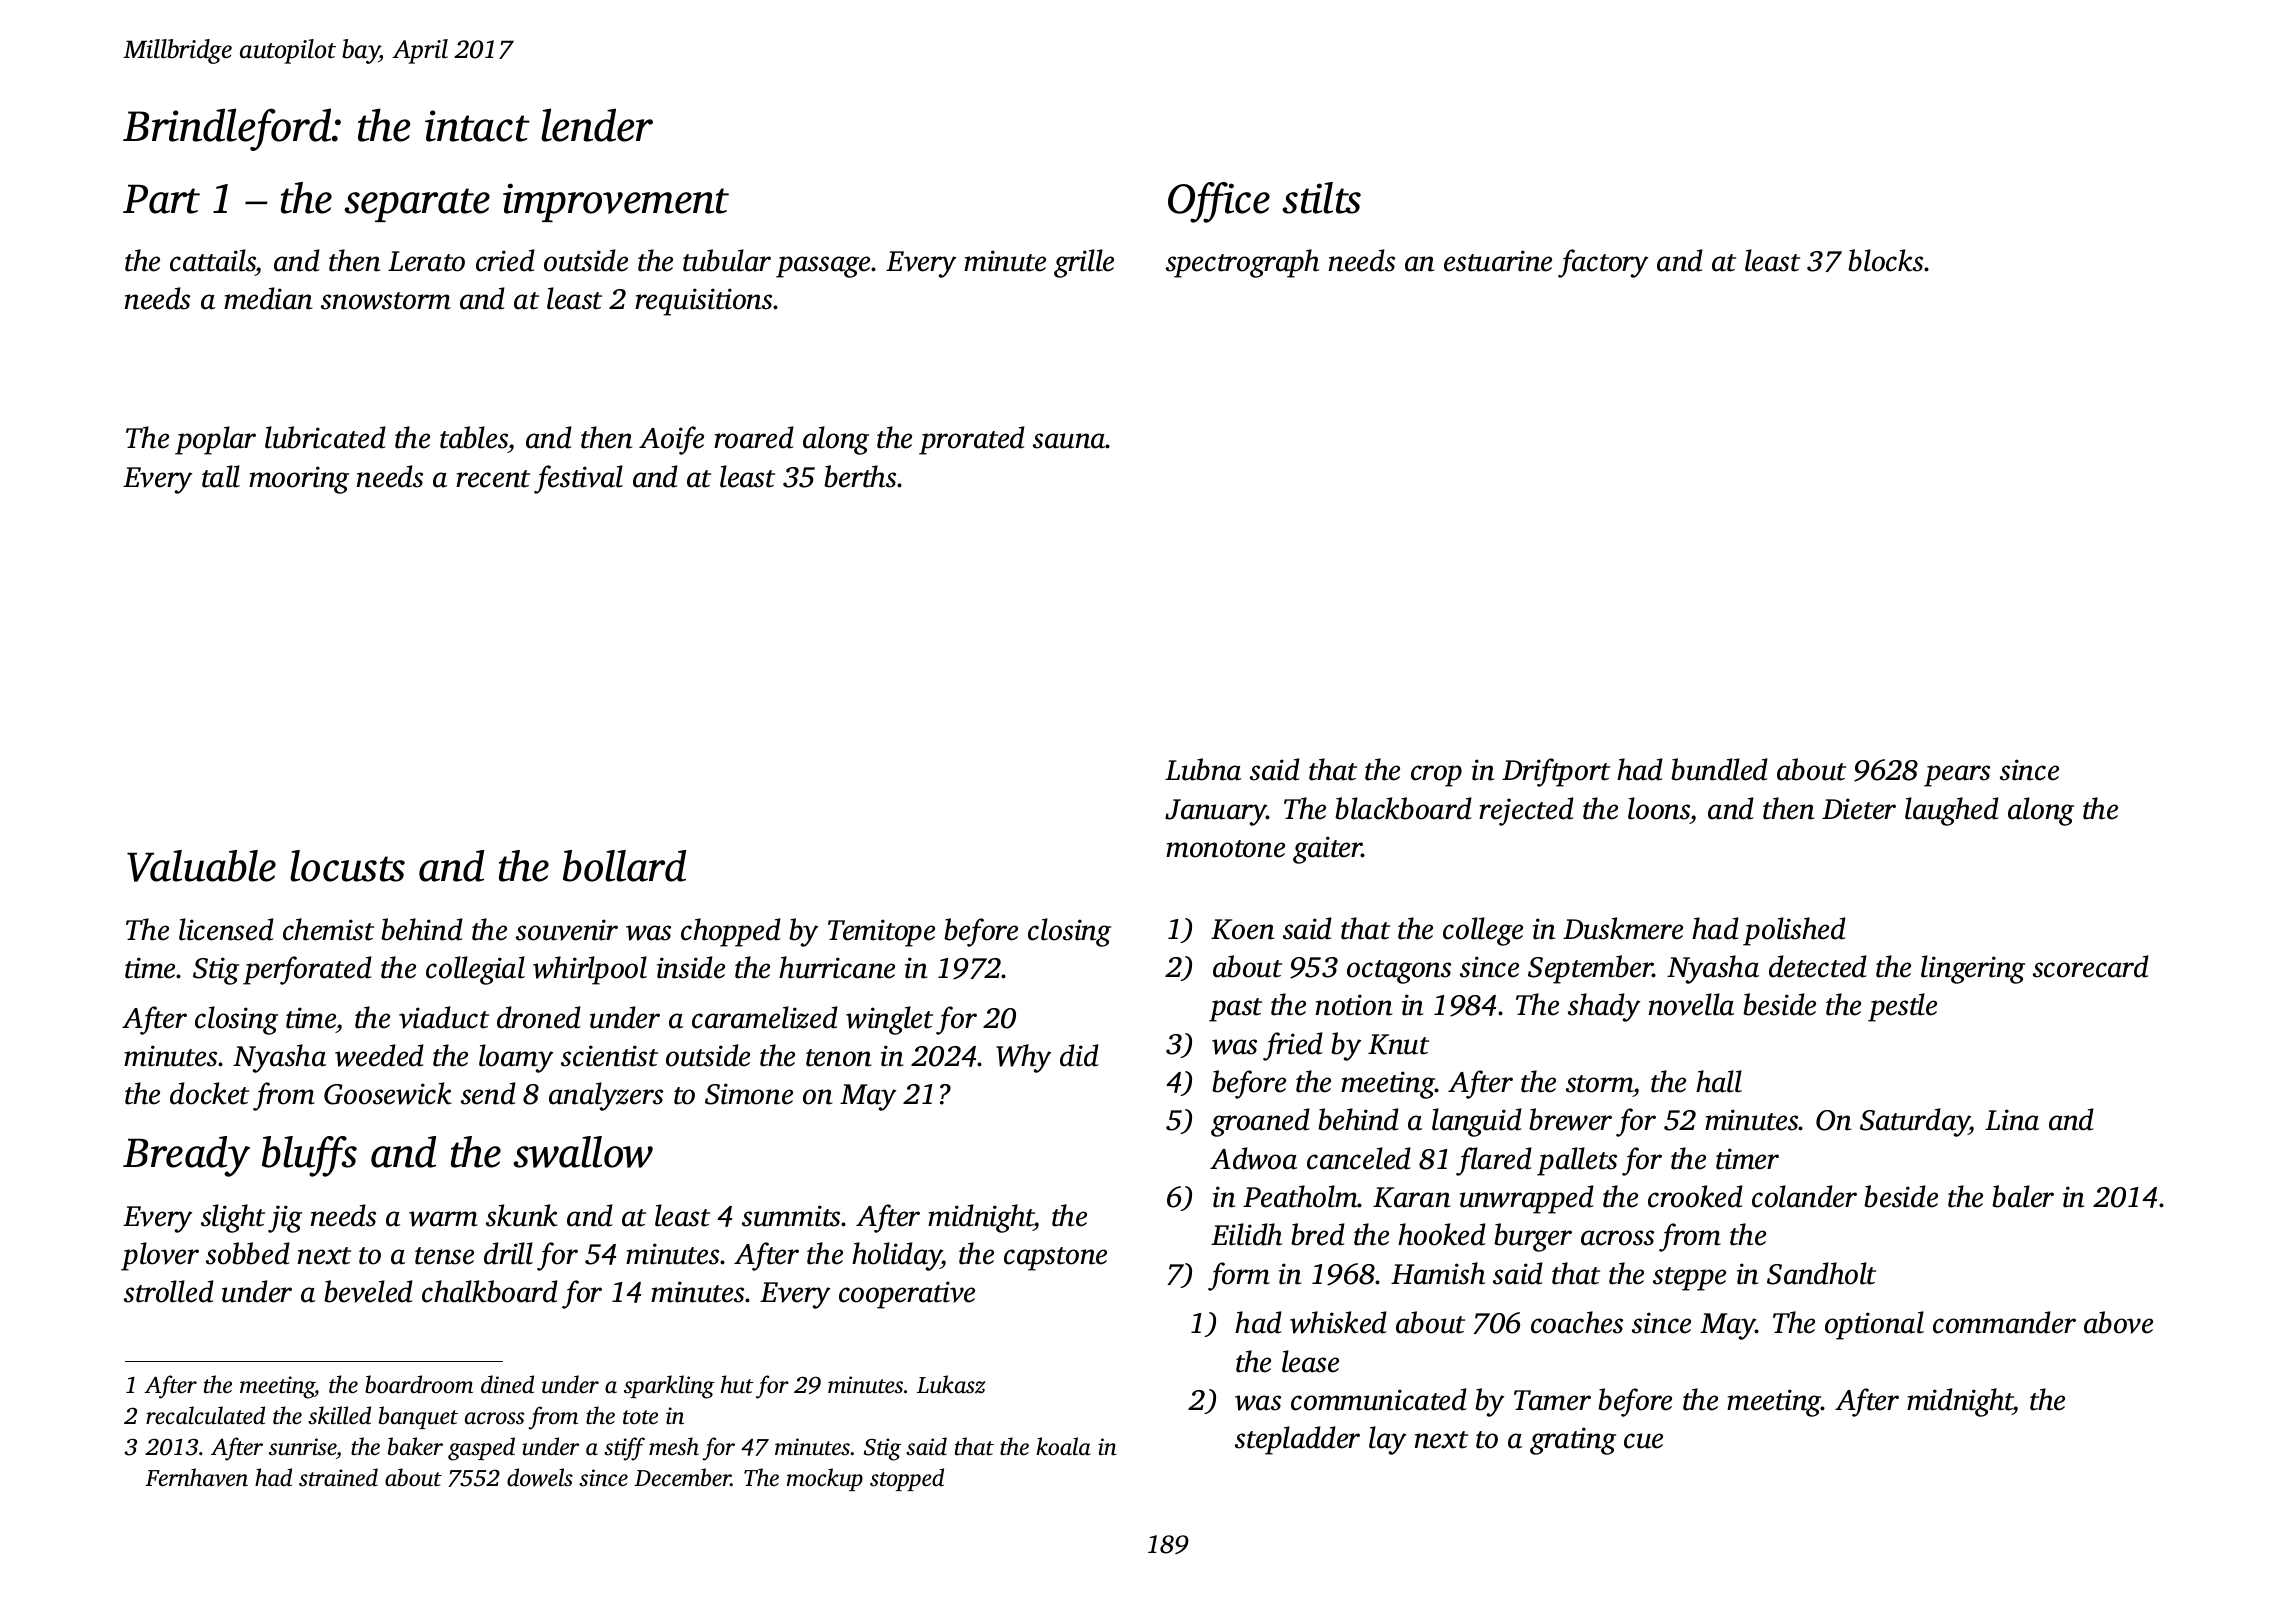 The image size is (2292, 1620). I want to click on baler, so click(2023, 1196).
